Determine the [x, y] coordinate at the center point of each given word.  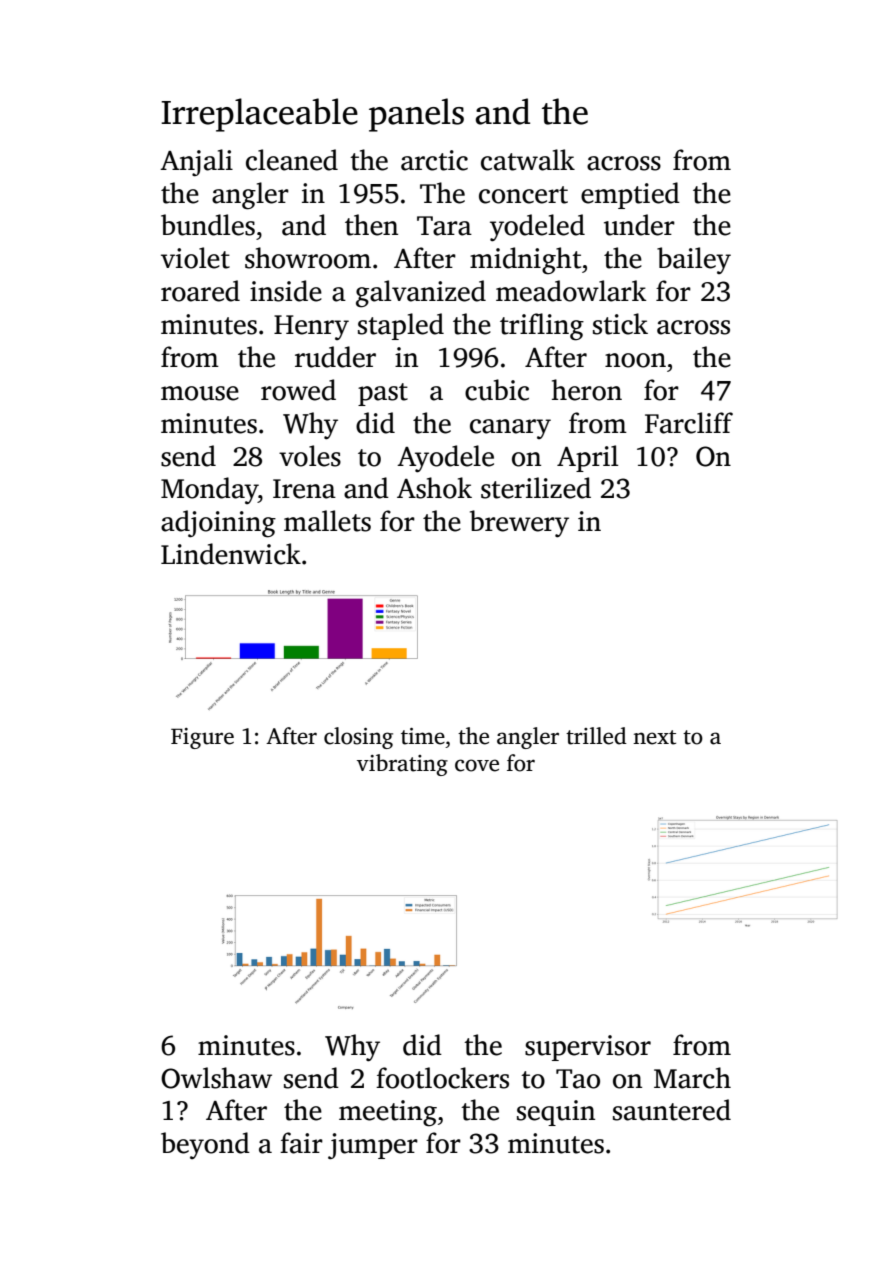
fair [301, 1143]
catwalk [528, 160]
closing [358, 738]
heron [587, 390]
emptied [630, 195]
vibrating [402, 765]
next [654, 737]
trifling [542, 327]
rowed [298, 390]
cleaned [292, 160]
